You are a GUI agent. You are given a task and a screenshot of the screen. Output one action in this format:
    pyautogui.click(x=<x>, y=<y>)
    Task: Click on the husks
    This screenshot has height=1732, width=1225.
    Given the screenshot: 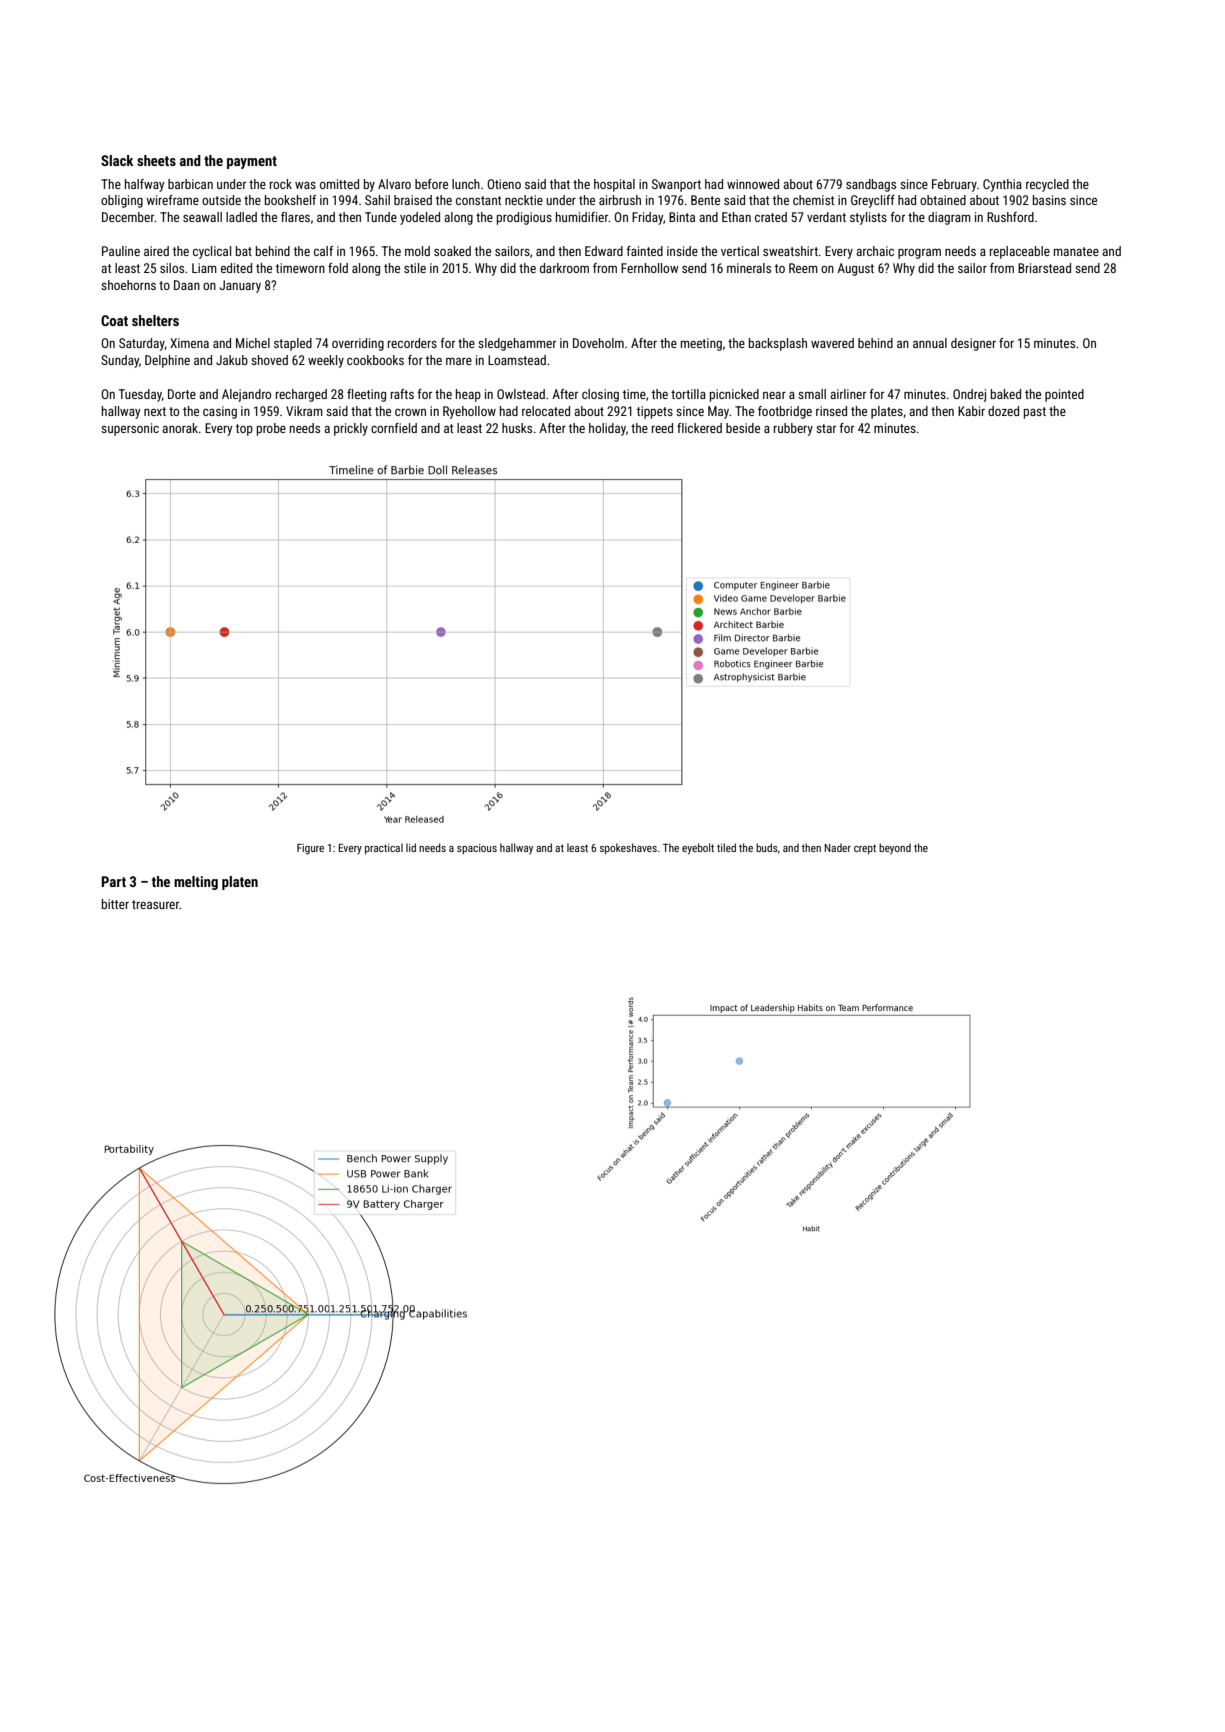 What is the action you would take?
    pyautogui.click(x=517, y=428)
